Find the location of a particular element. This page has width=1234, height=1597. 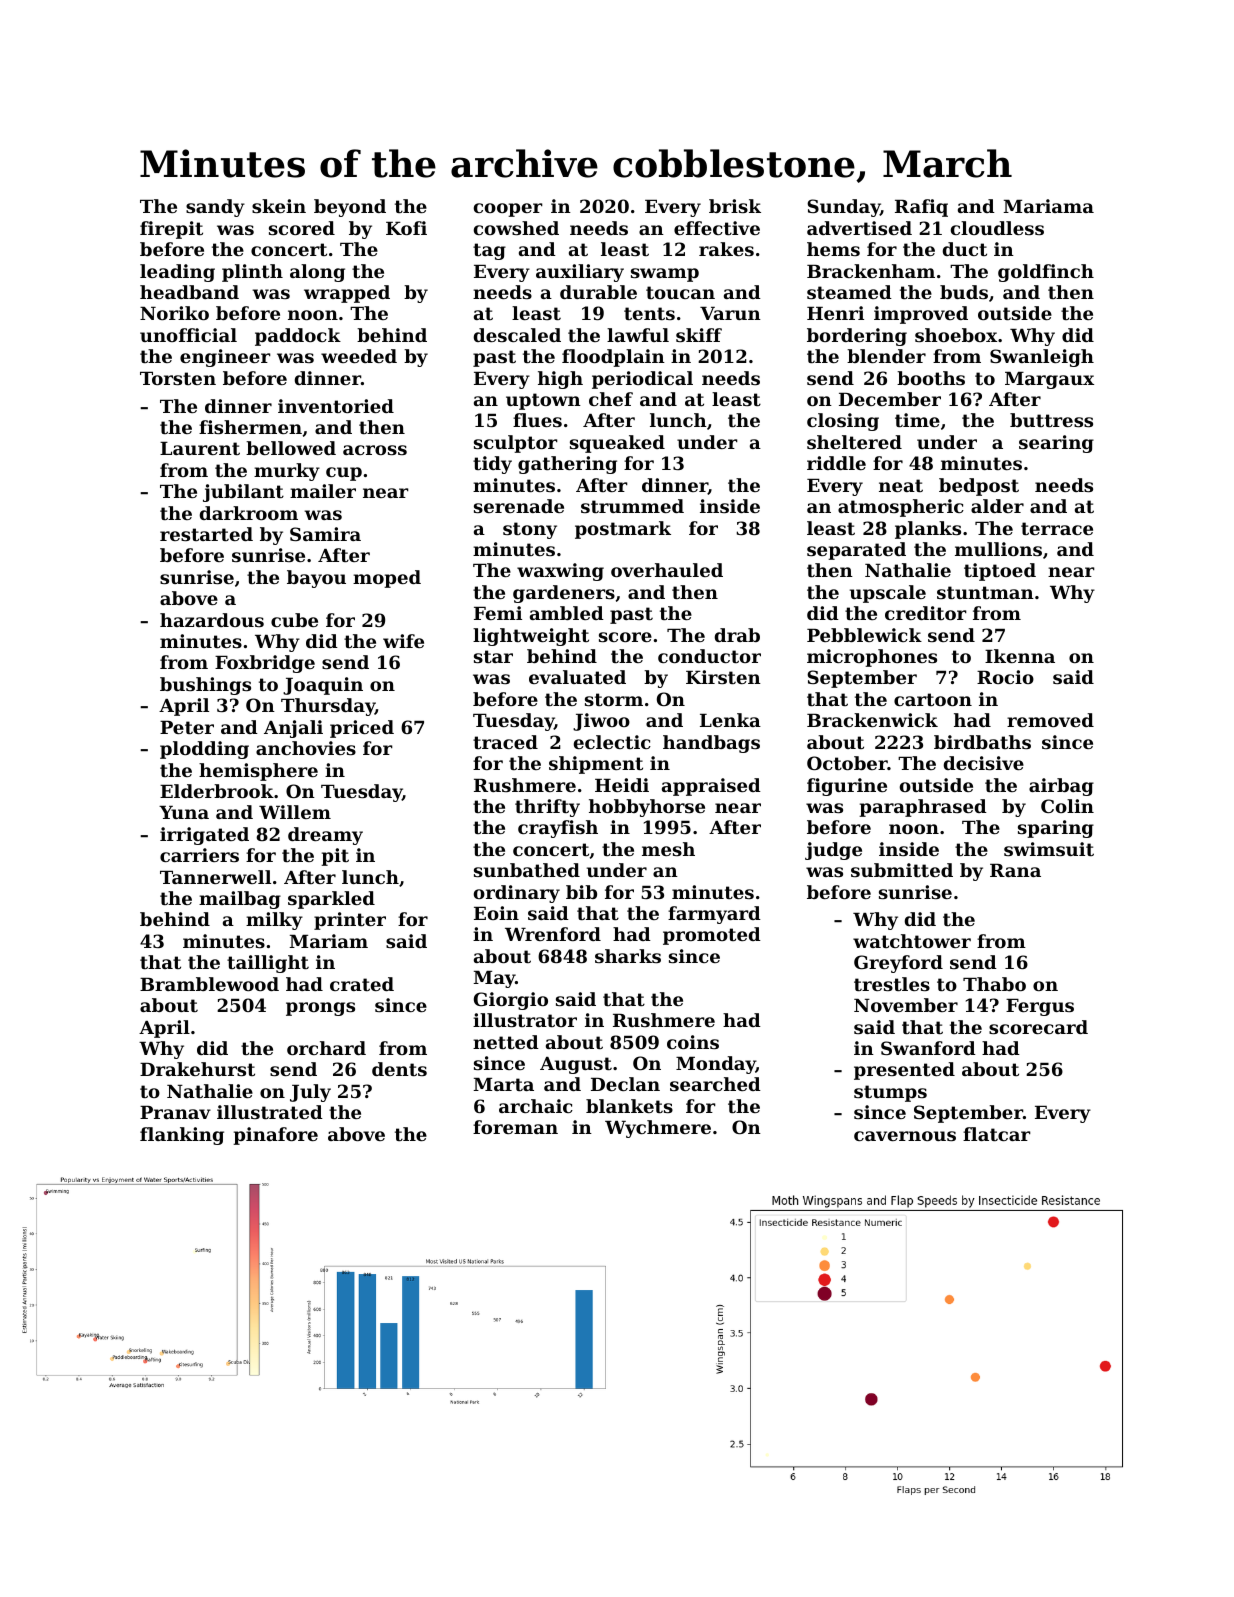

printer is located at coordinates (350, 921).
